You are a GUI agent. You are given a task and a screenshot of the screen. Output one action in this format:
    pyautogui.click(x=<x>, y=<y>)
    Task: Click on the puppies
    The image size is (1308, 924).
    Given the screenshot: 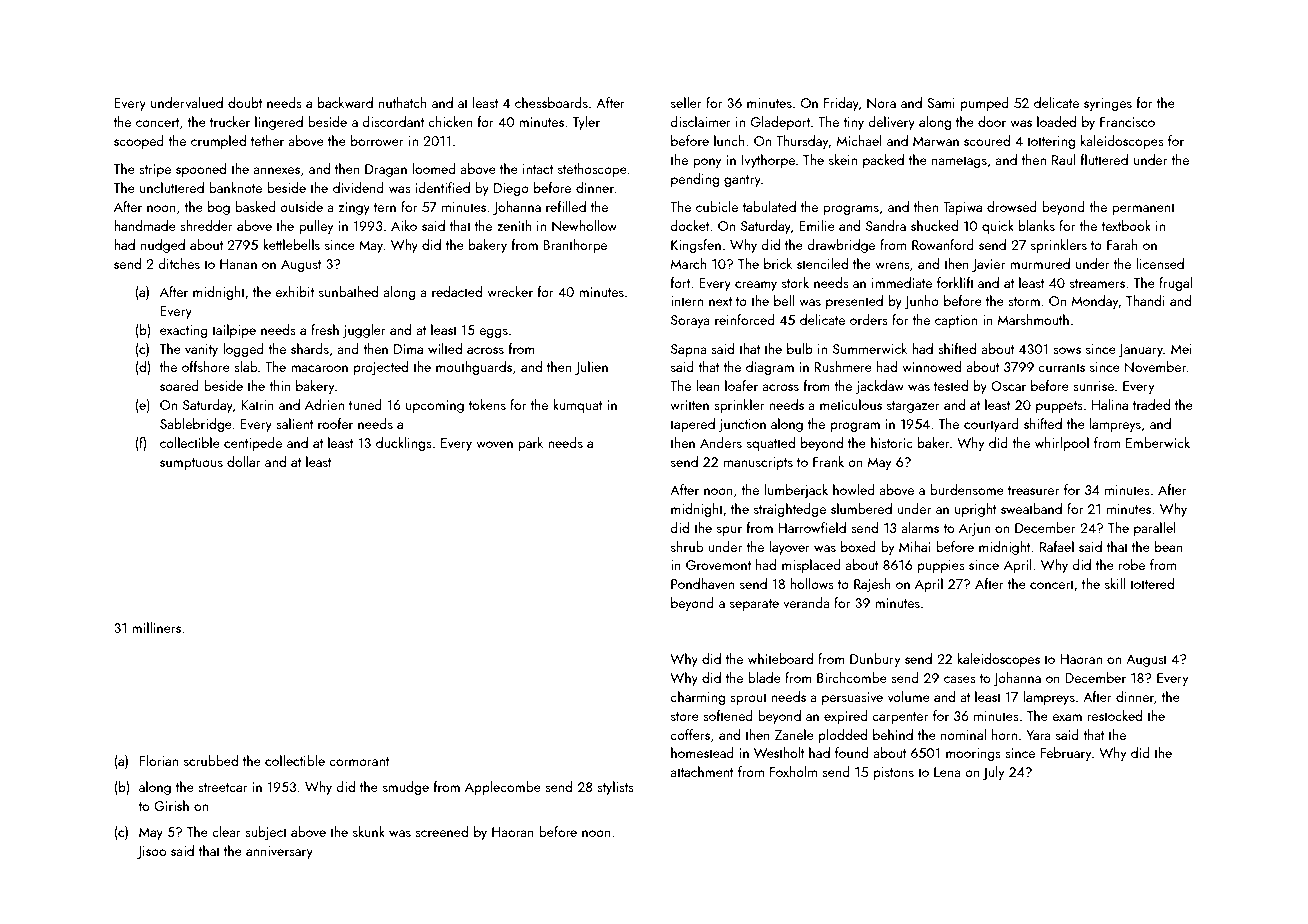 What is the action you would take?
    pyautogui.click(x=941, y=566)
